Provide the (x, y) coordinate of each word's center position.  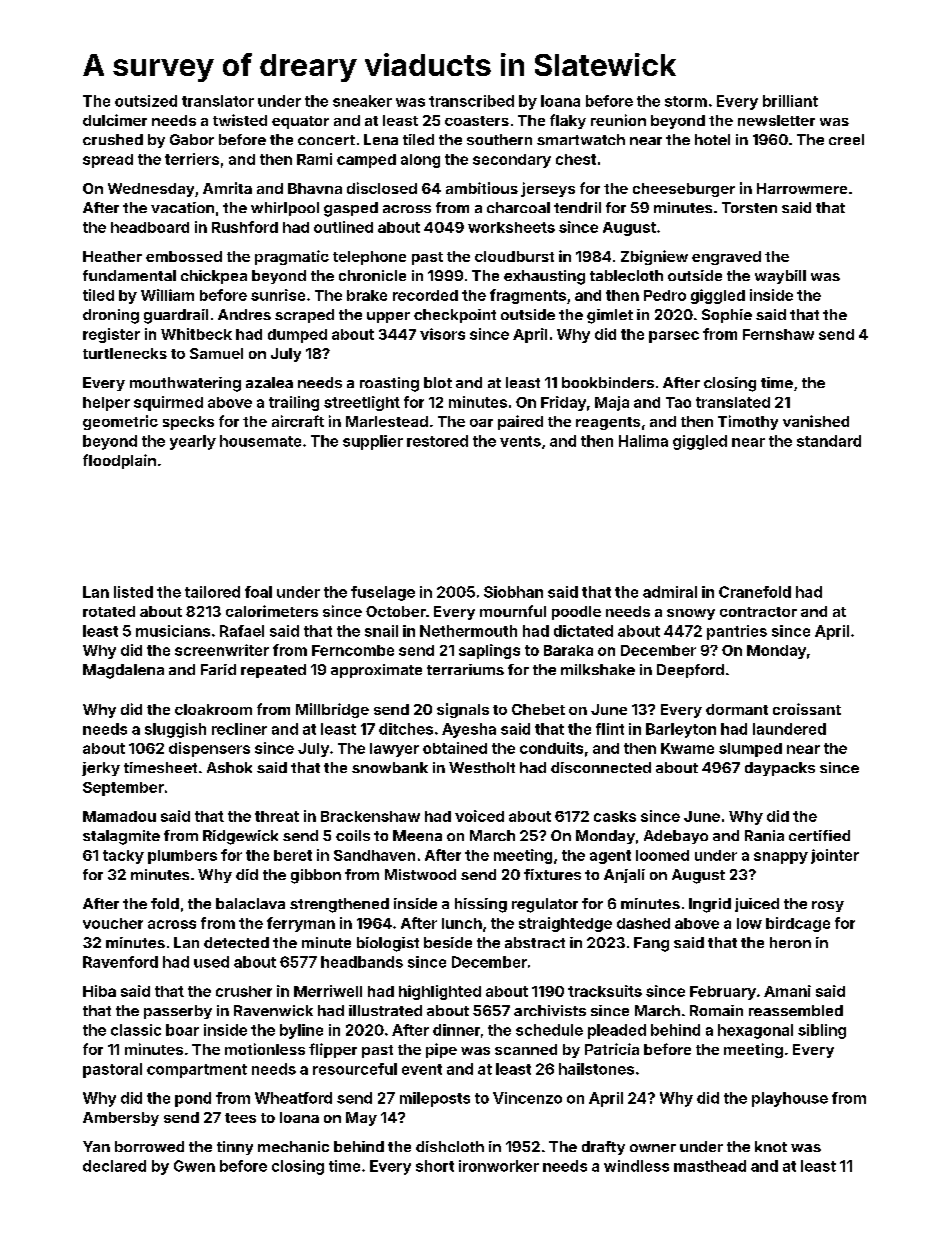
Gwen (194, 1166)
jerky (101, 769)
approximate (376, 671)
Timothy (748, 422)
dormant (737, 709)
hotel (712, 139)
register (111, 335)
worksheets (511, 227)
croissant (807, 709)
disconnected (601, 767)
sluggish (175, 730)
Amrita (227, 188)
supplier (373, 442)
